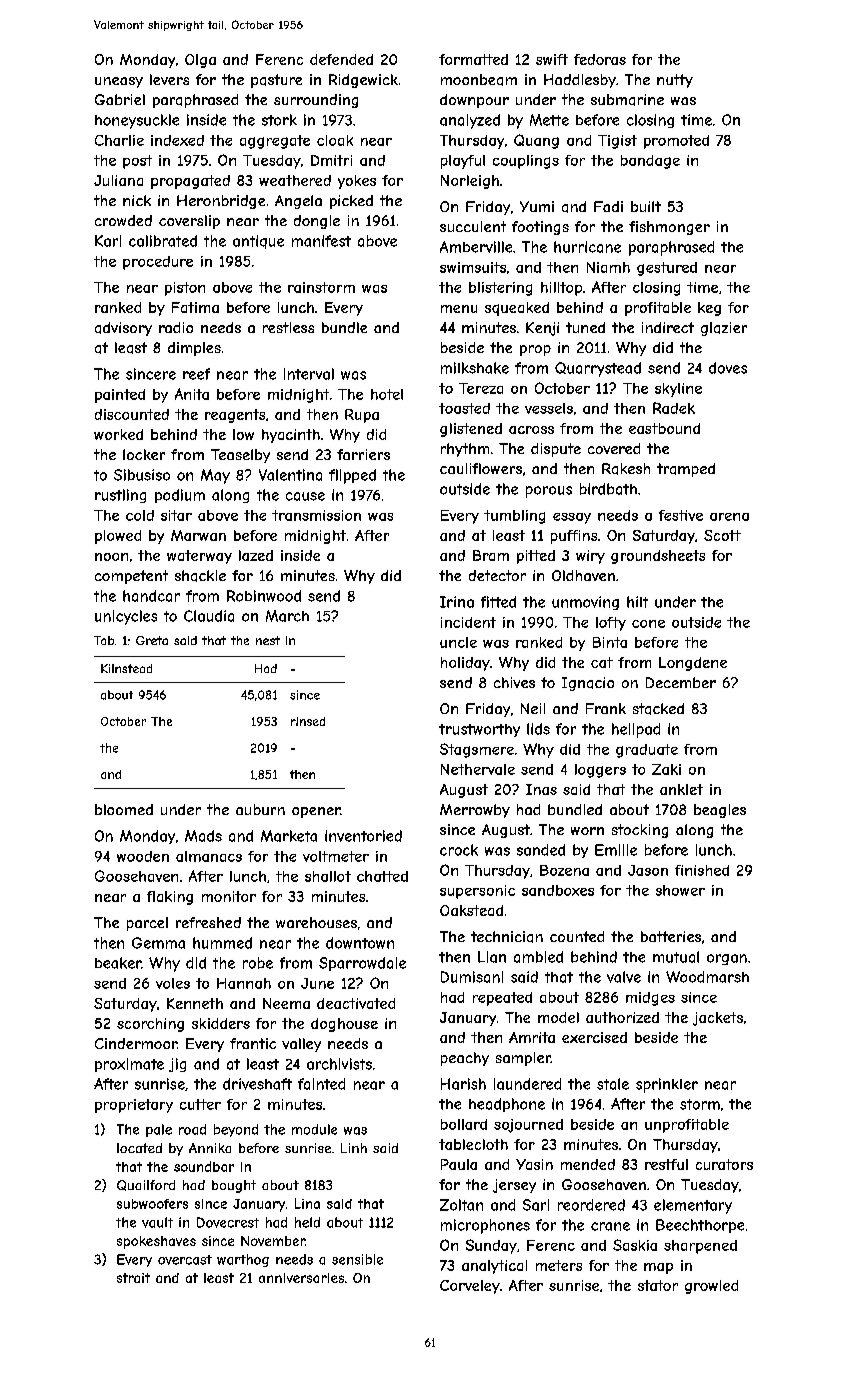 This screenshot has height=1400, width=849. Describe the element at coordinates (192, 394) in the screenshot. I see `Anita` at that location.
